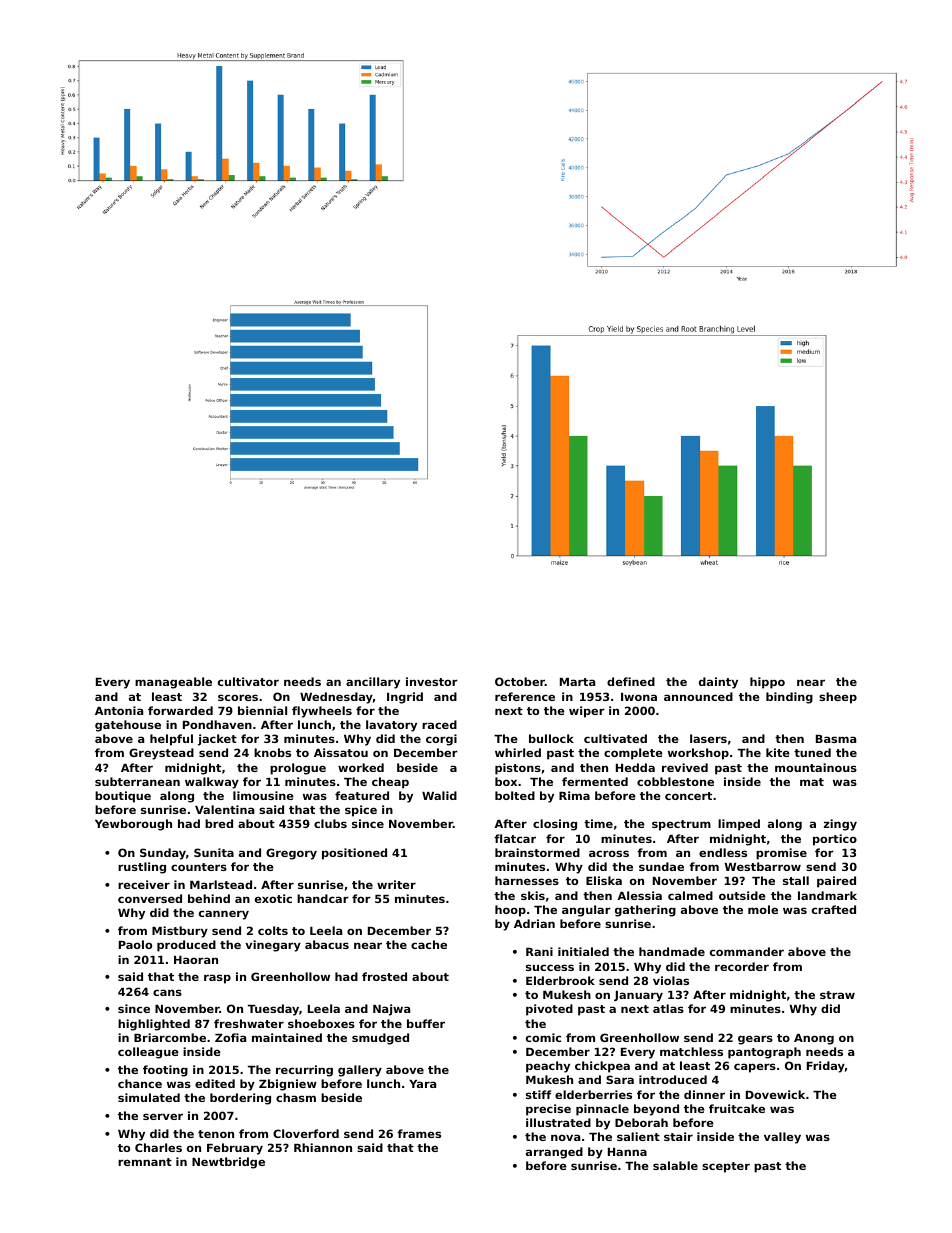  I want to click on Charles, so click(158, 1147).
